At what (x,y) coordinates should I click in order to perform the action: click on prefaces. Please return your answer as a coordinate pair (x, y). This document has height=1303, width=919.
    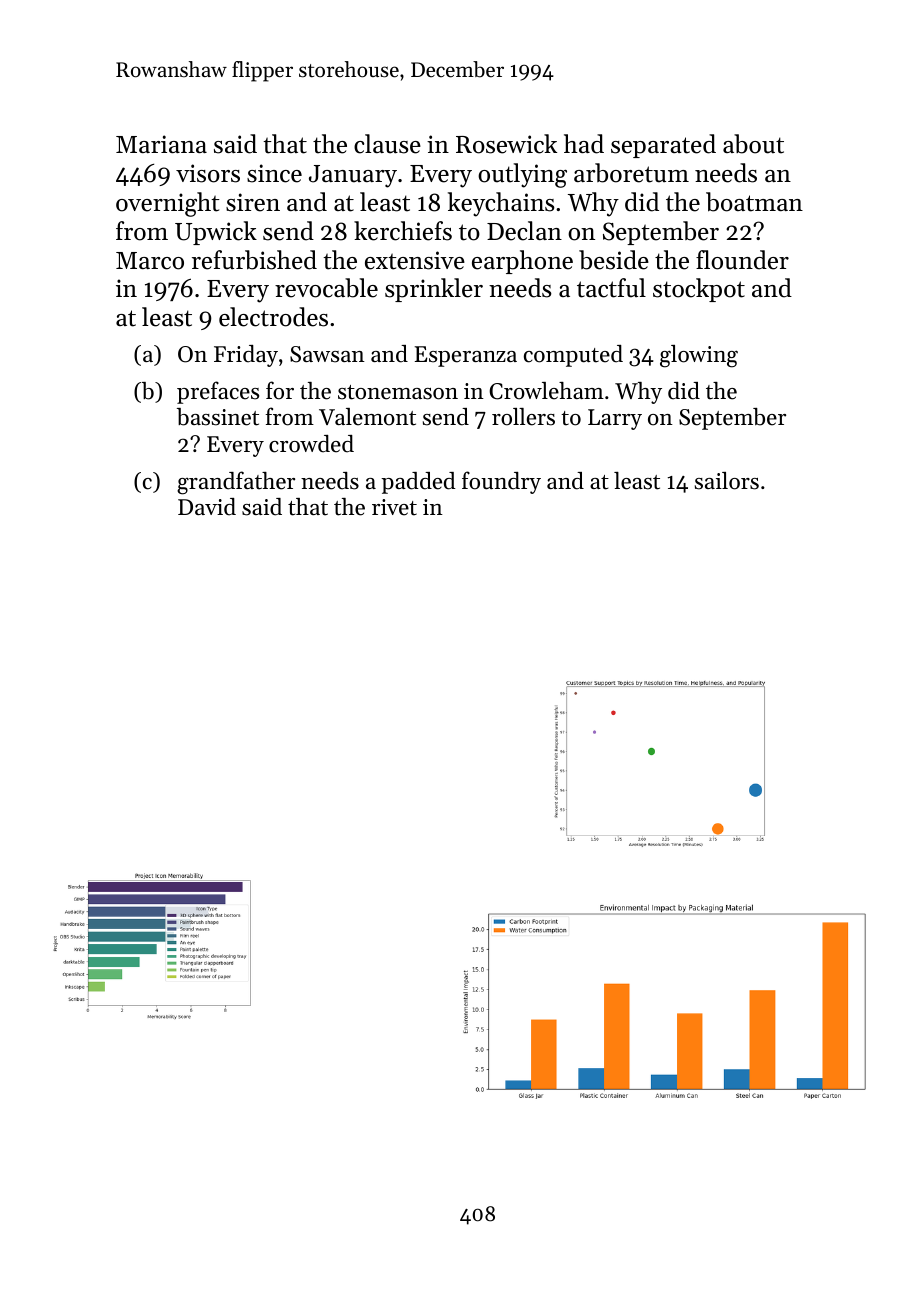
    Looking at the image, I should click on (218, 392).
